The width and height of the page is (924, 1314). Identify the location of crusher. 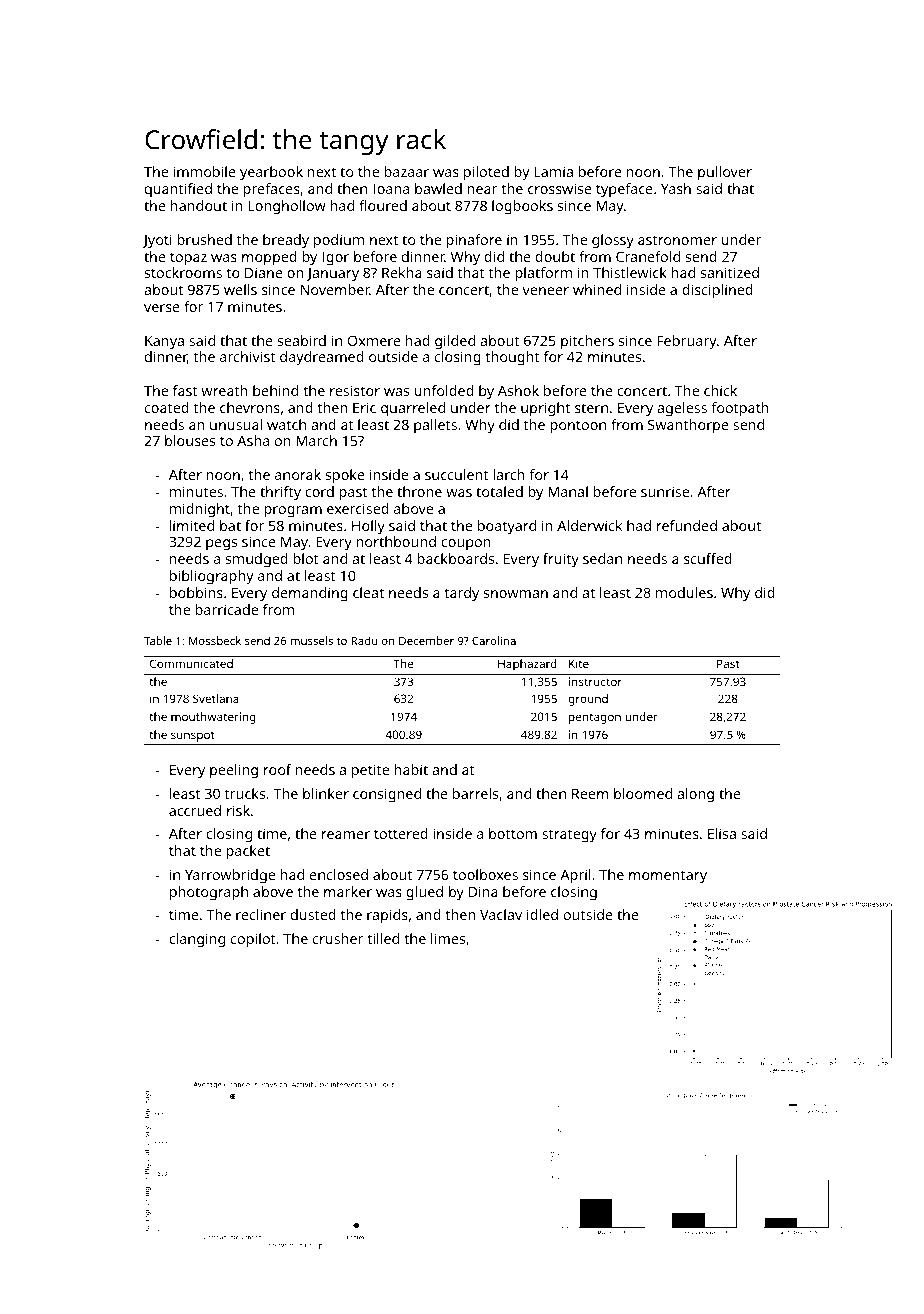
(338, 938).
